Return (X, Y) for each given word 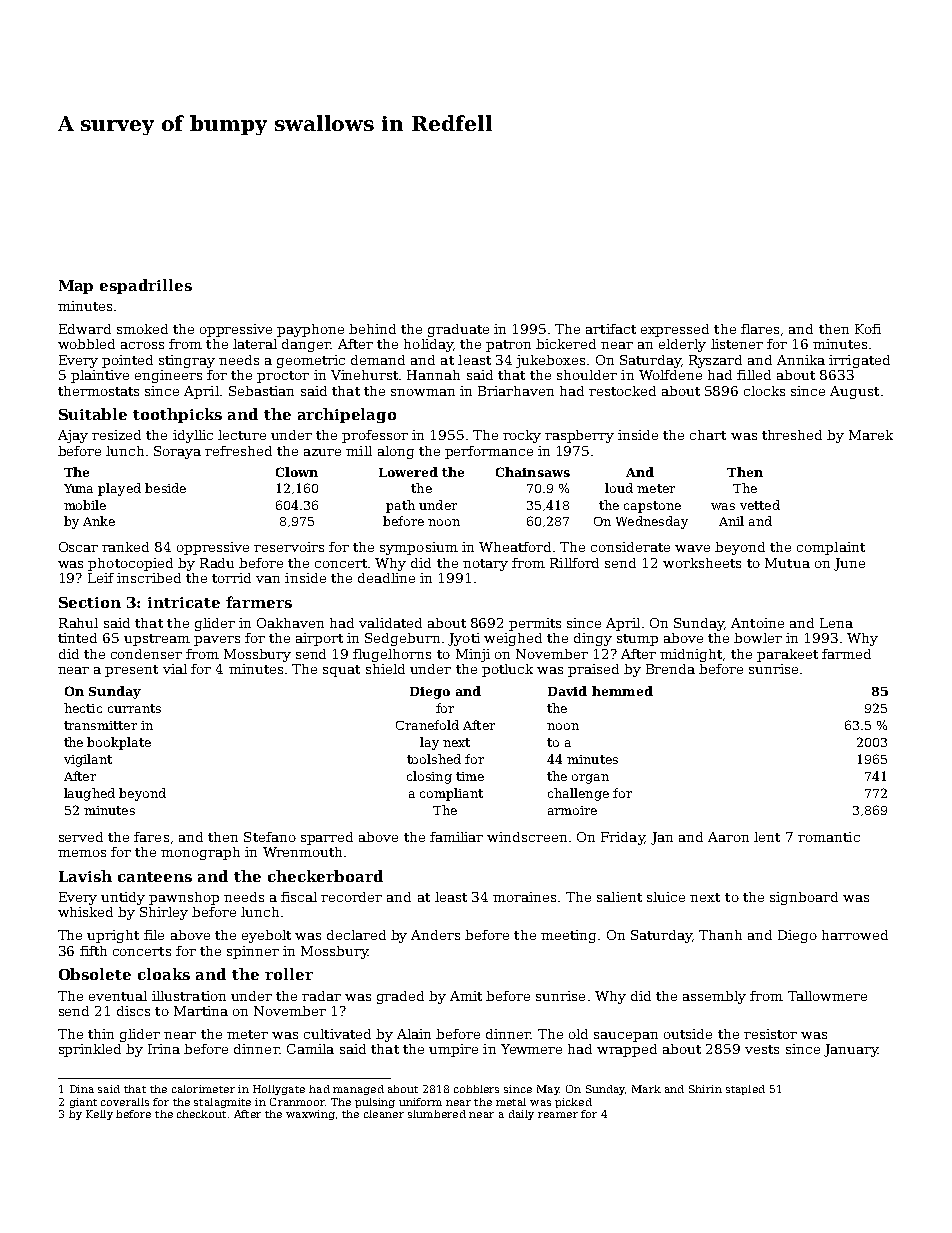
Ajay (73, 436)
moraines (524, 897)
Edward (85, 329)
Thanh (720, 935)
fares (151, 837)
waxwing (310, 1115)
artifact (611, 329)
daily (521, 1115)
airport (319, 639)
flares (760, 329)
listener (737, 344)
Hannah (433, 375)
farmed (846, 654)
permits (535, 624)
